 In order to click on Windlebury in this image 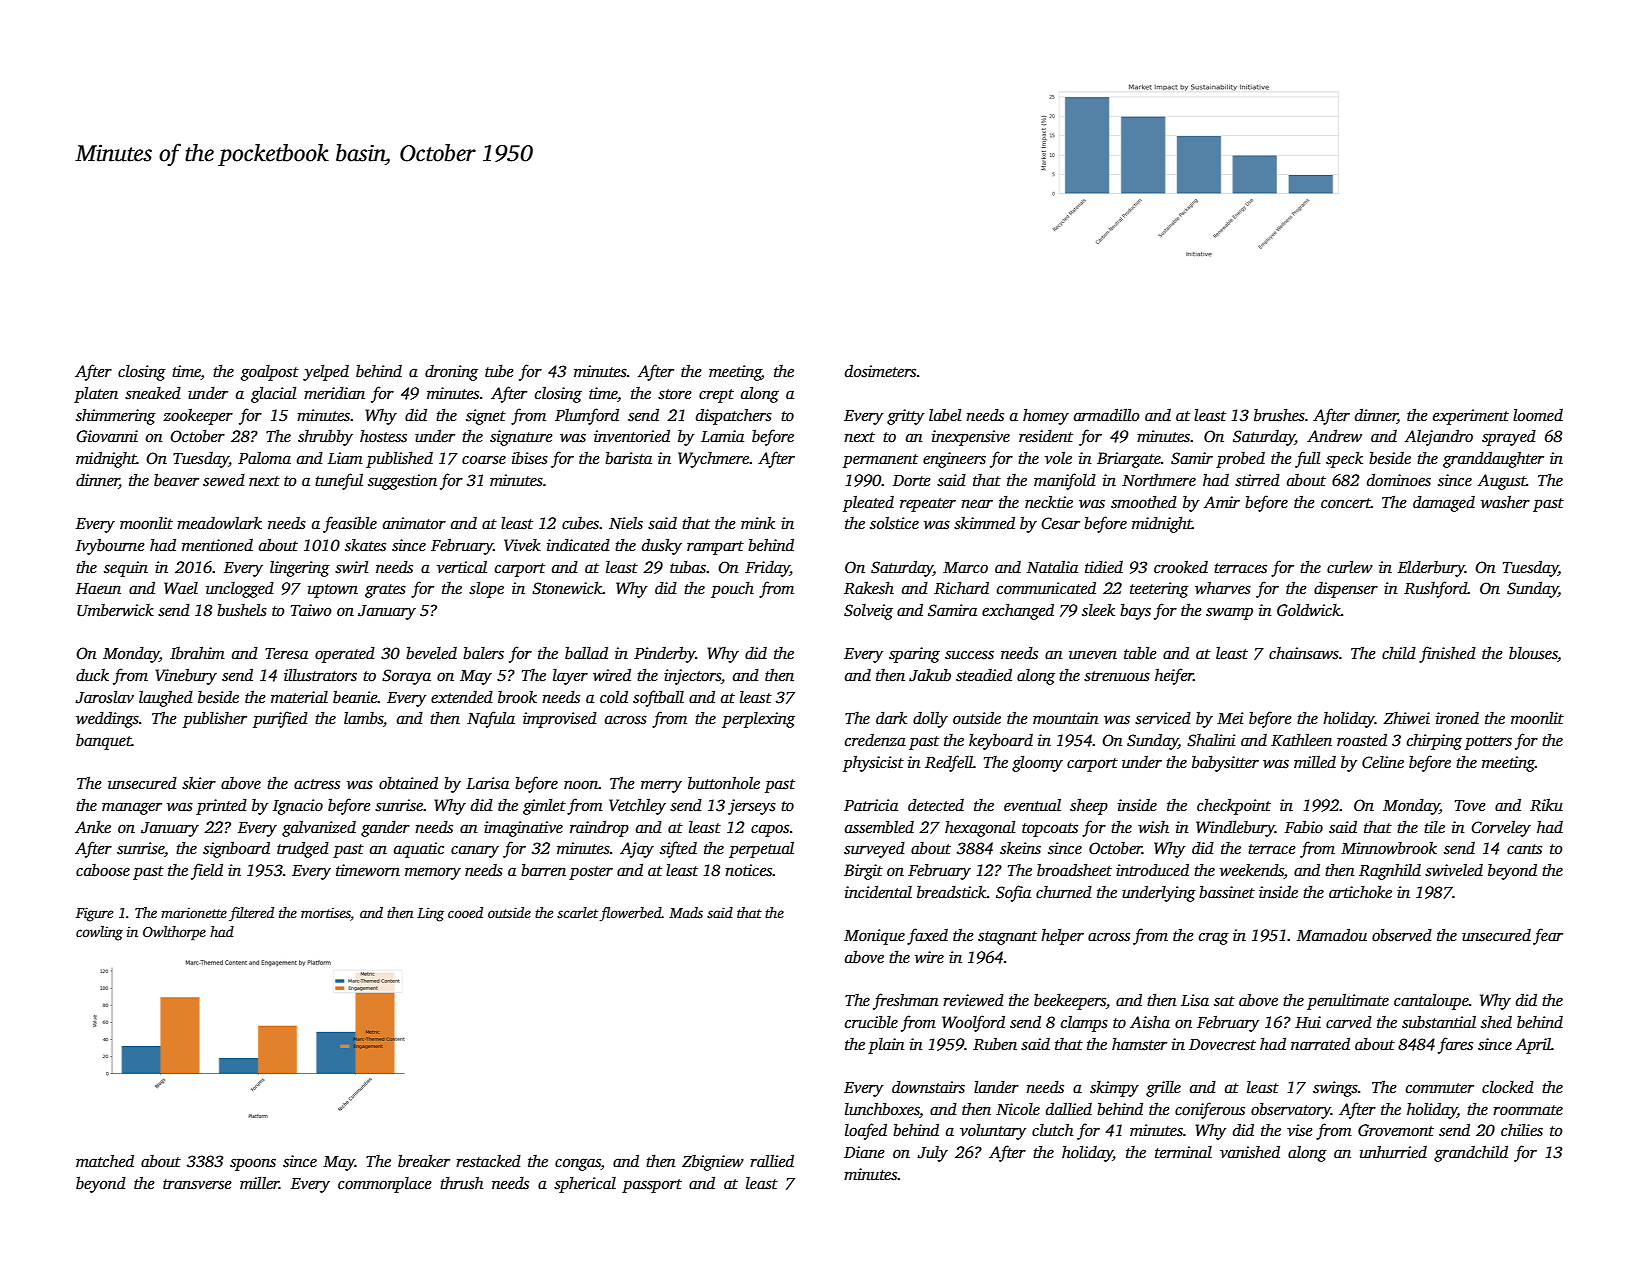, I will do `click(1235, 828)`.
